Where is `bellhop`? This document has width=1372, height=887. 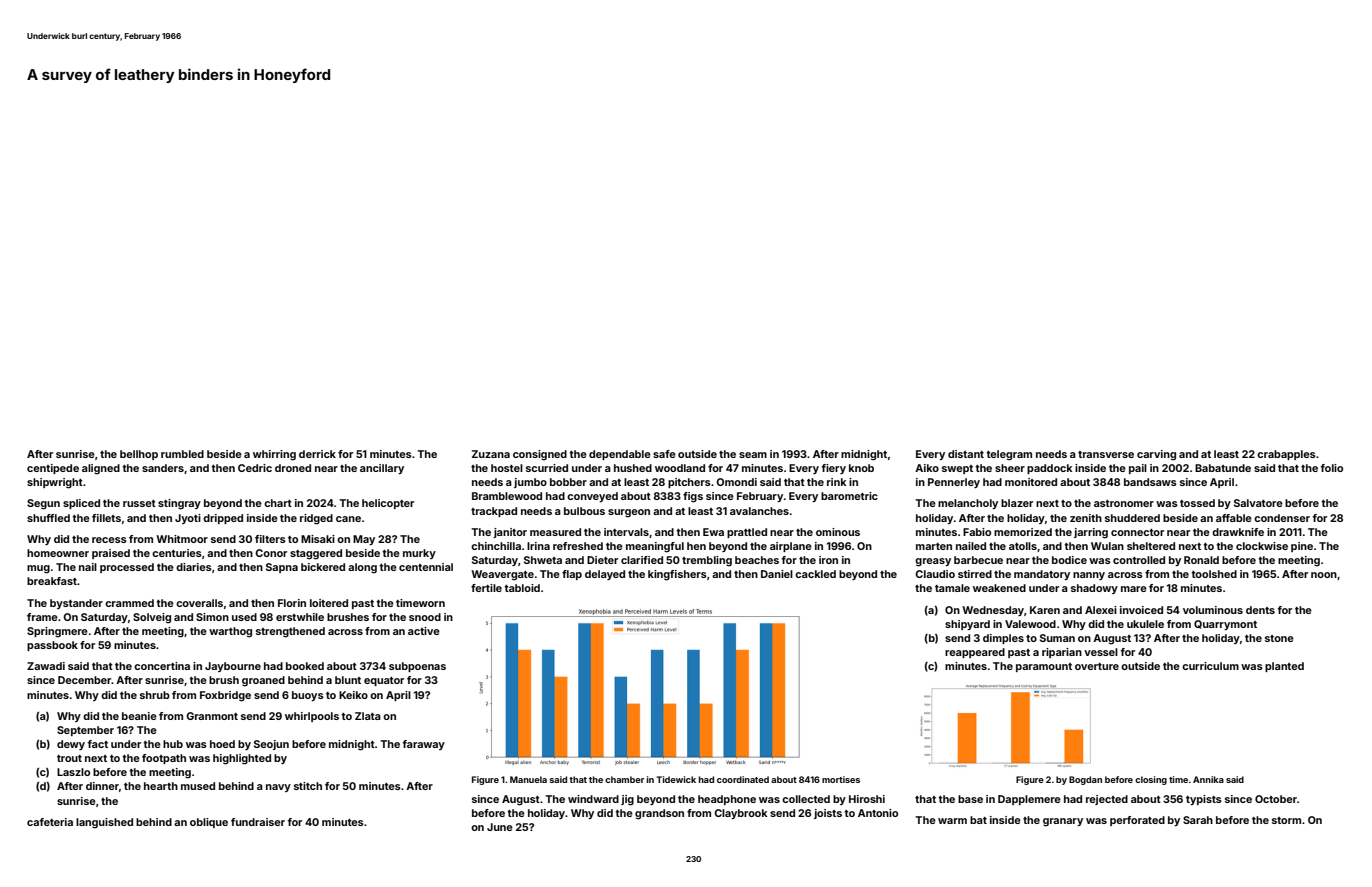
bellhop is located at coordinates (139, 455).
